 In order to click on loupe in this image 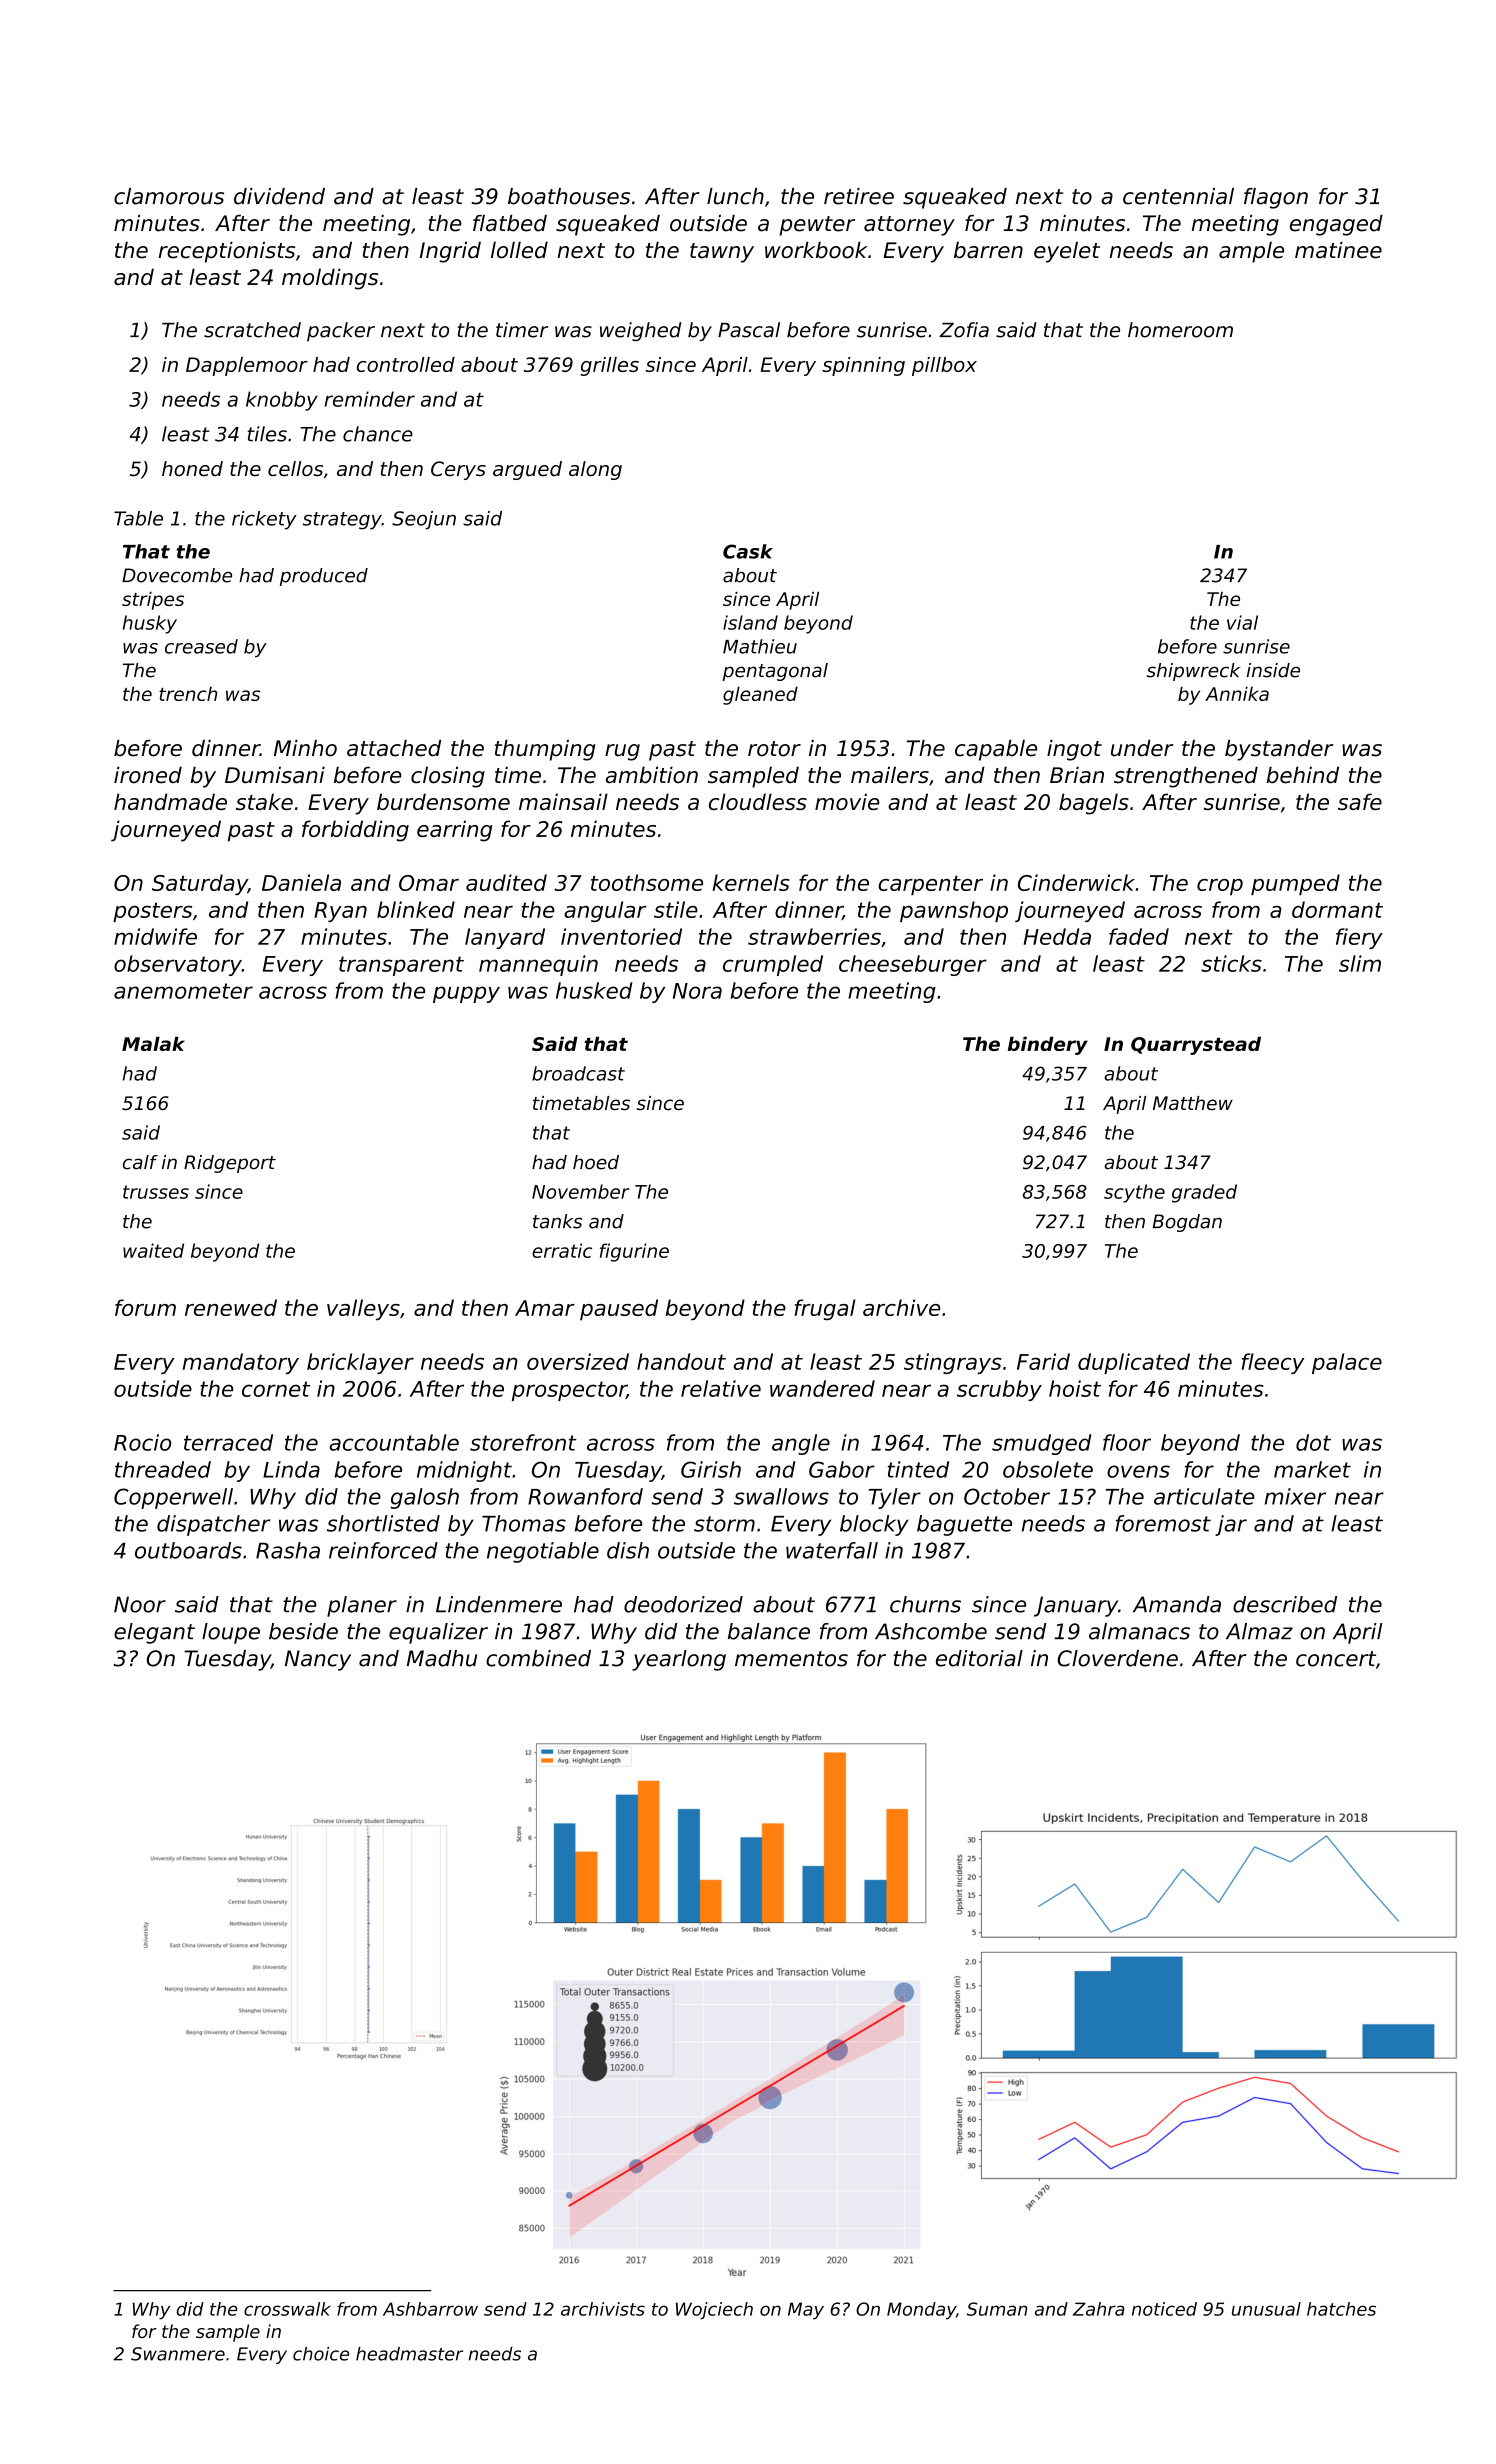, I will do `click(231, 1633)`.
